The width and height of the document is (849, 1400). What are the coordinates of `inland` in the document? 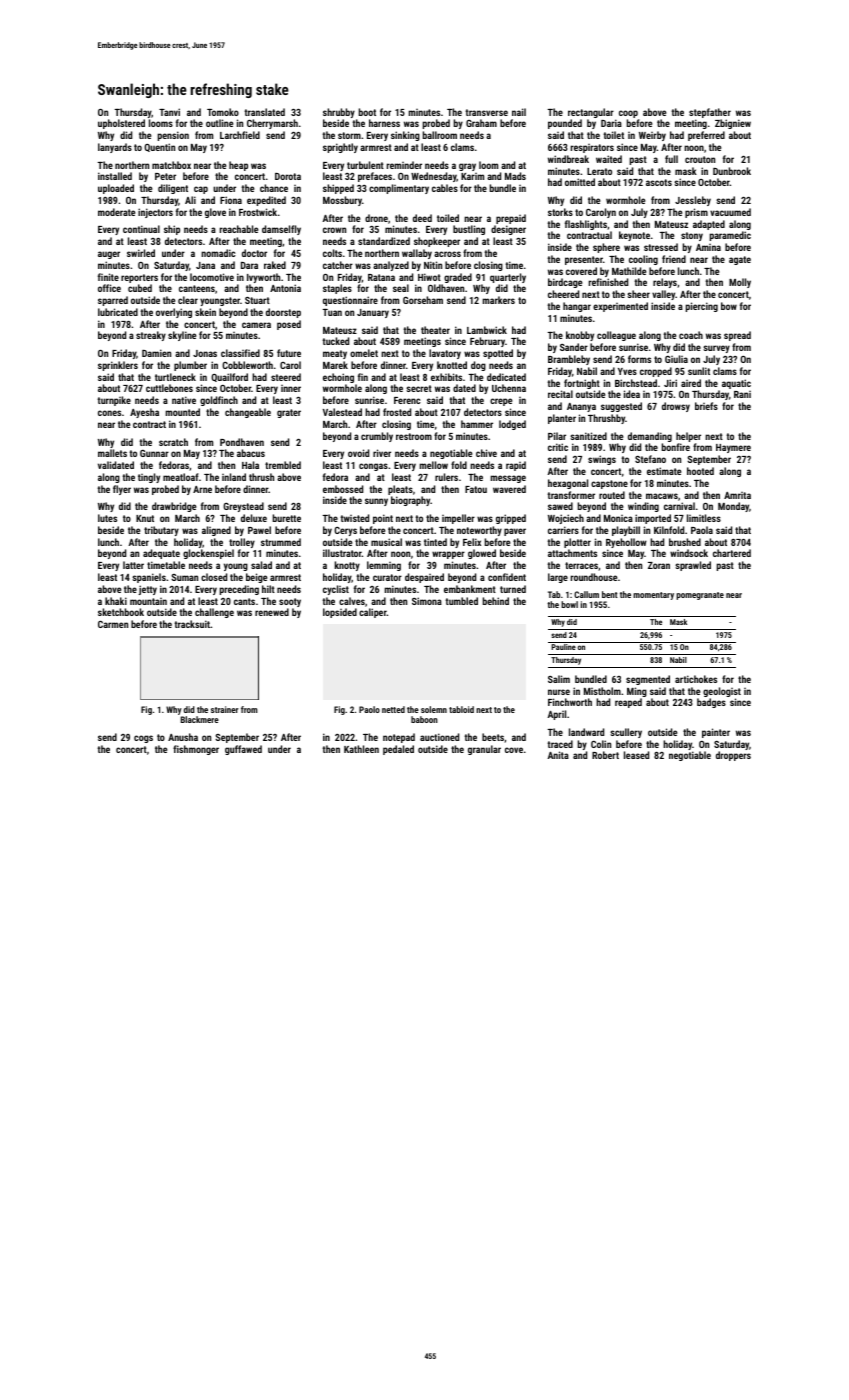 It's located at (234, 477).
